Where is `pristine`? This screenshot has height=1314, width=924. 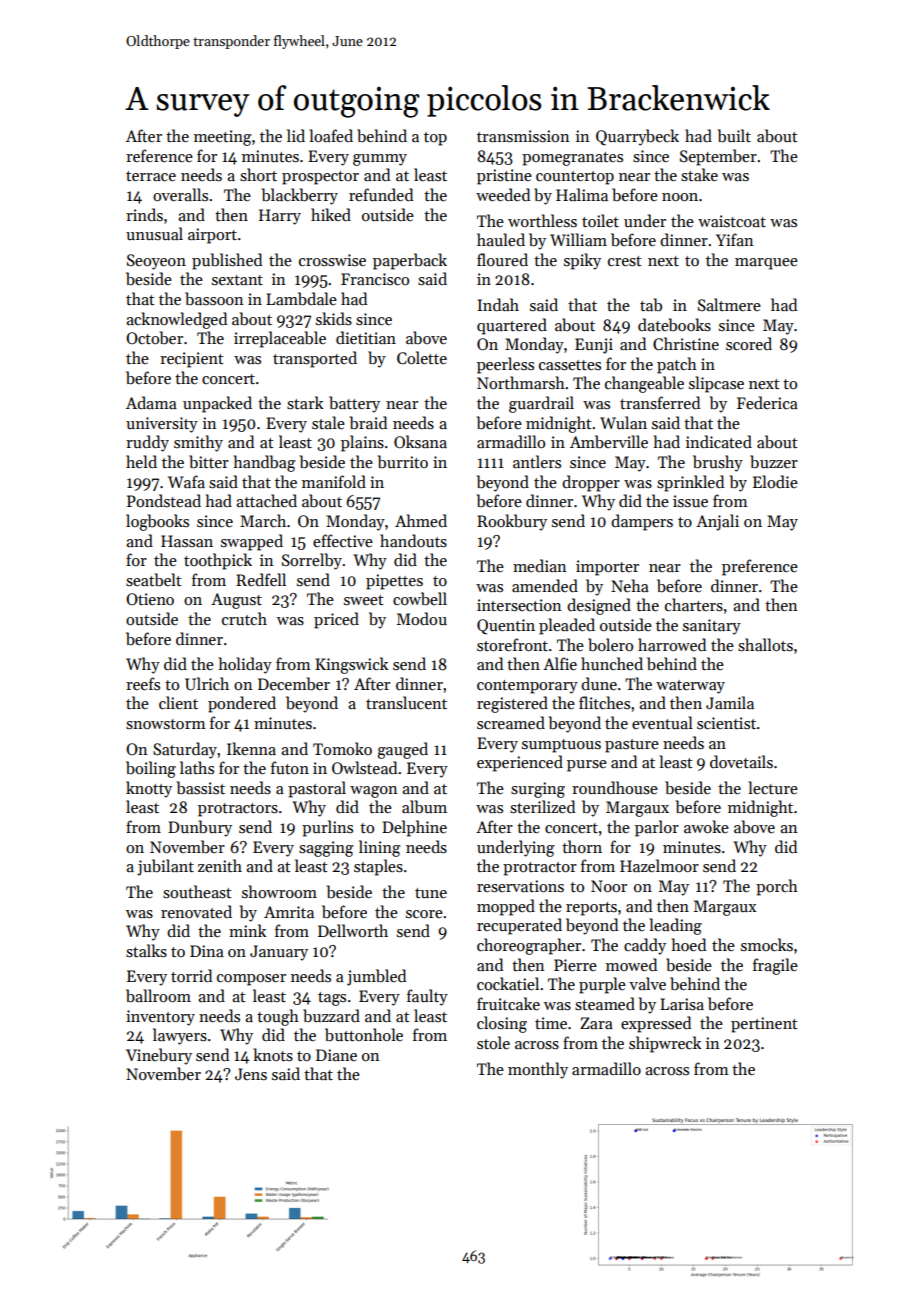 pristine is located at coordinates (504, 177).
